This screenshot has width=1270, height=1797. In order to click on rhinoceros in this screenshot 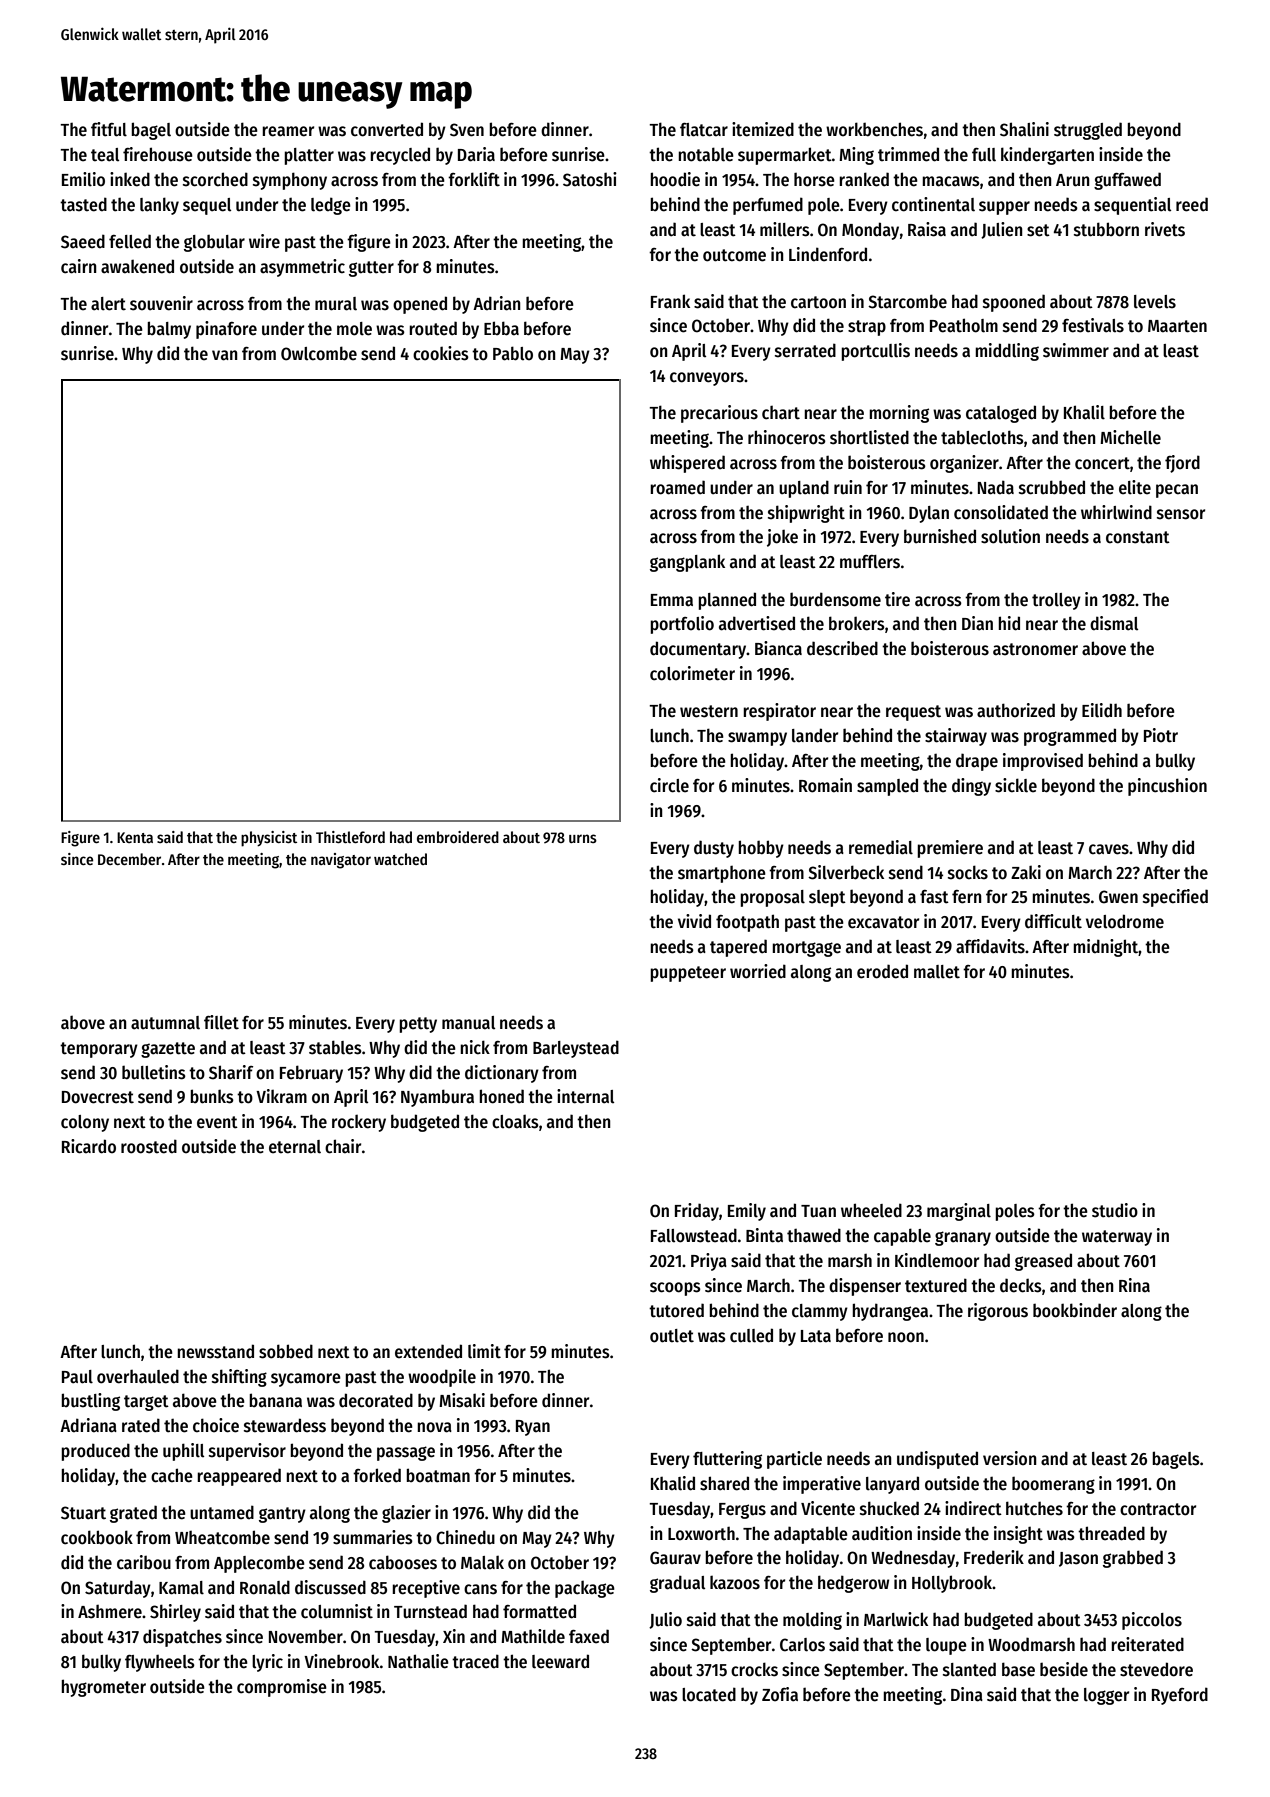, I will do `click(787, 437)`.
